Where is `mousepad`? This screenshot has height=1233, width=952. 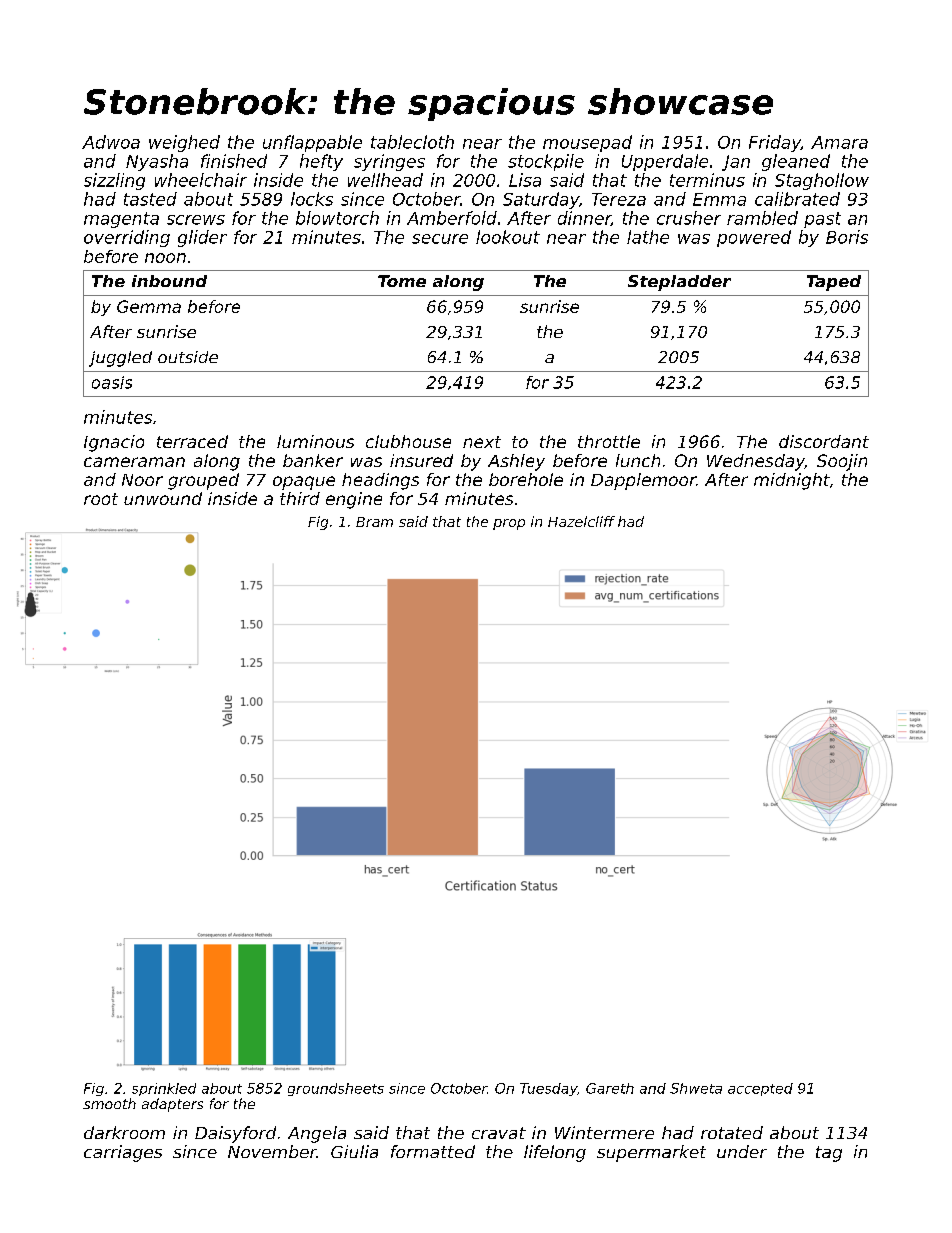 mousepad is located at coordinates (587, 143).
